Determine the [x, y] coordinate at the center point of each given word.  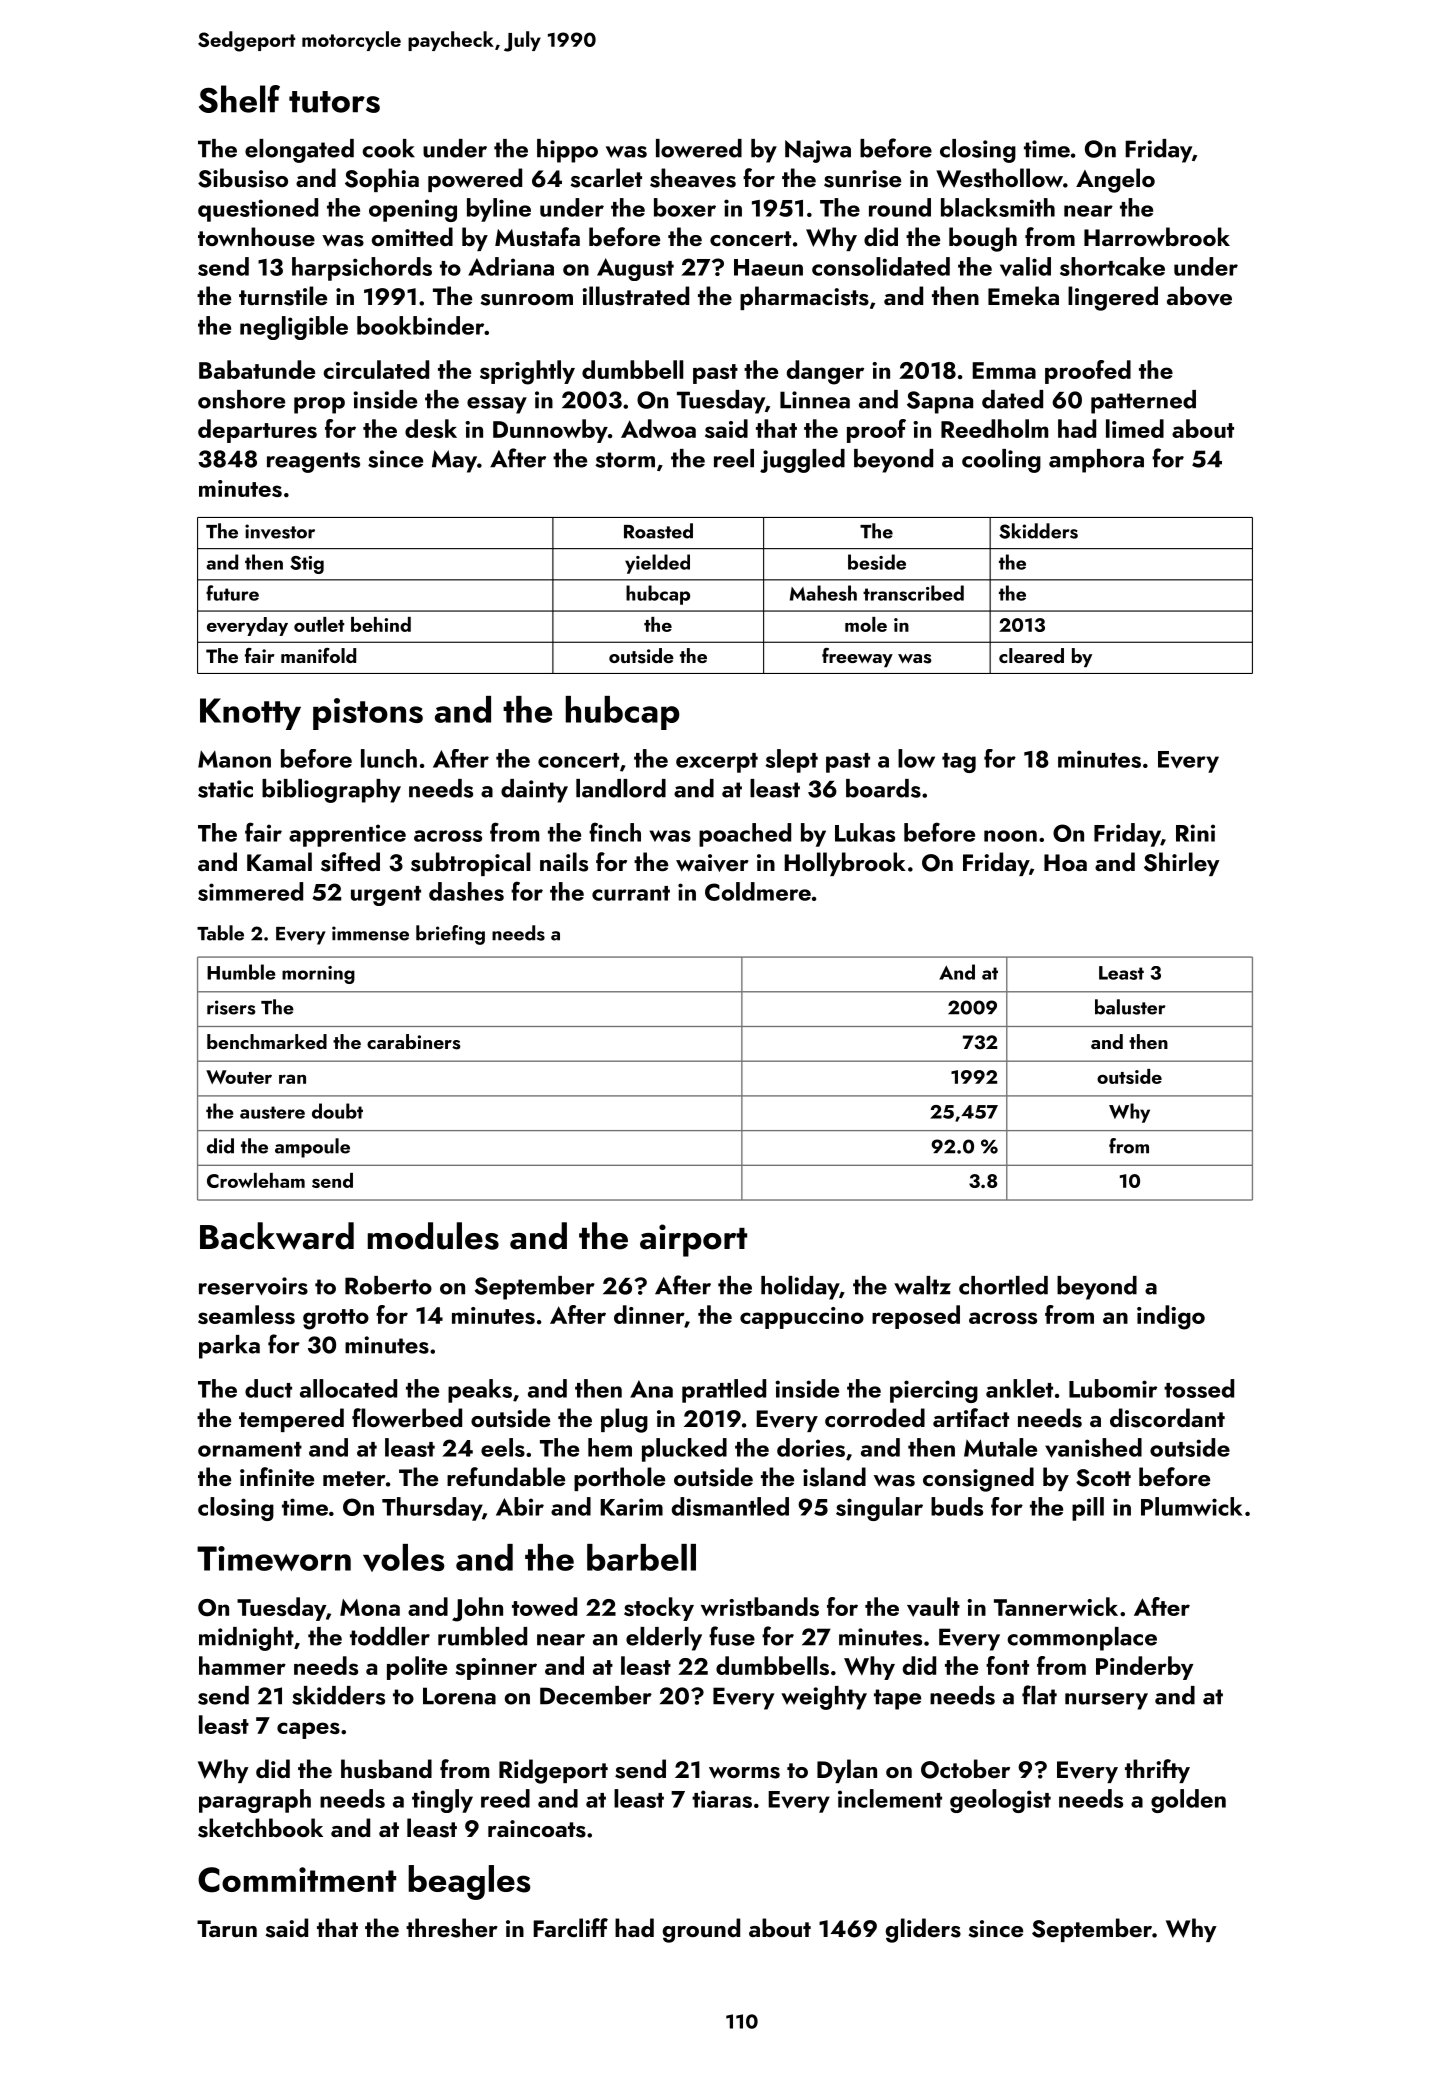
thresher [452, 1928]
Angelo [1115, 180]
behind [381, 624]
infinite [277, 1476]
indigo [1171, 1317]
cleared [1031, 655]
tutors [334, 102]
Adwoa [658, 428]
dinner [649, 1314]
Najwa [818, 151]
